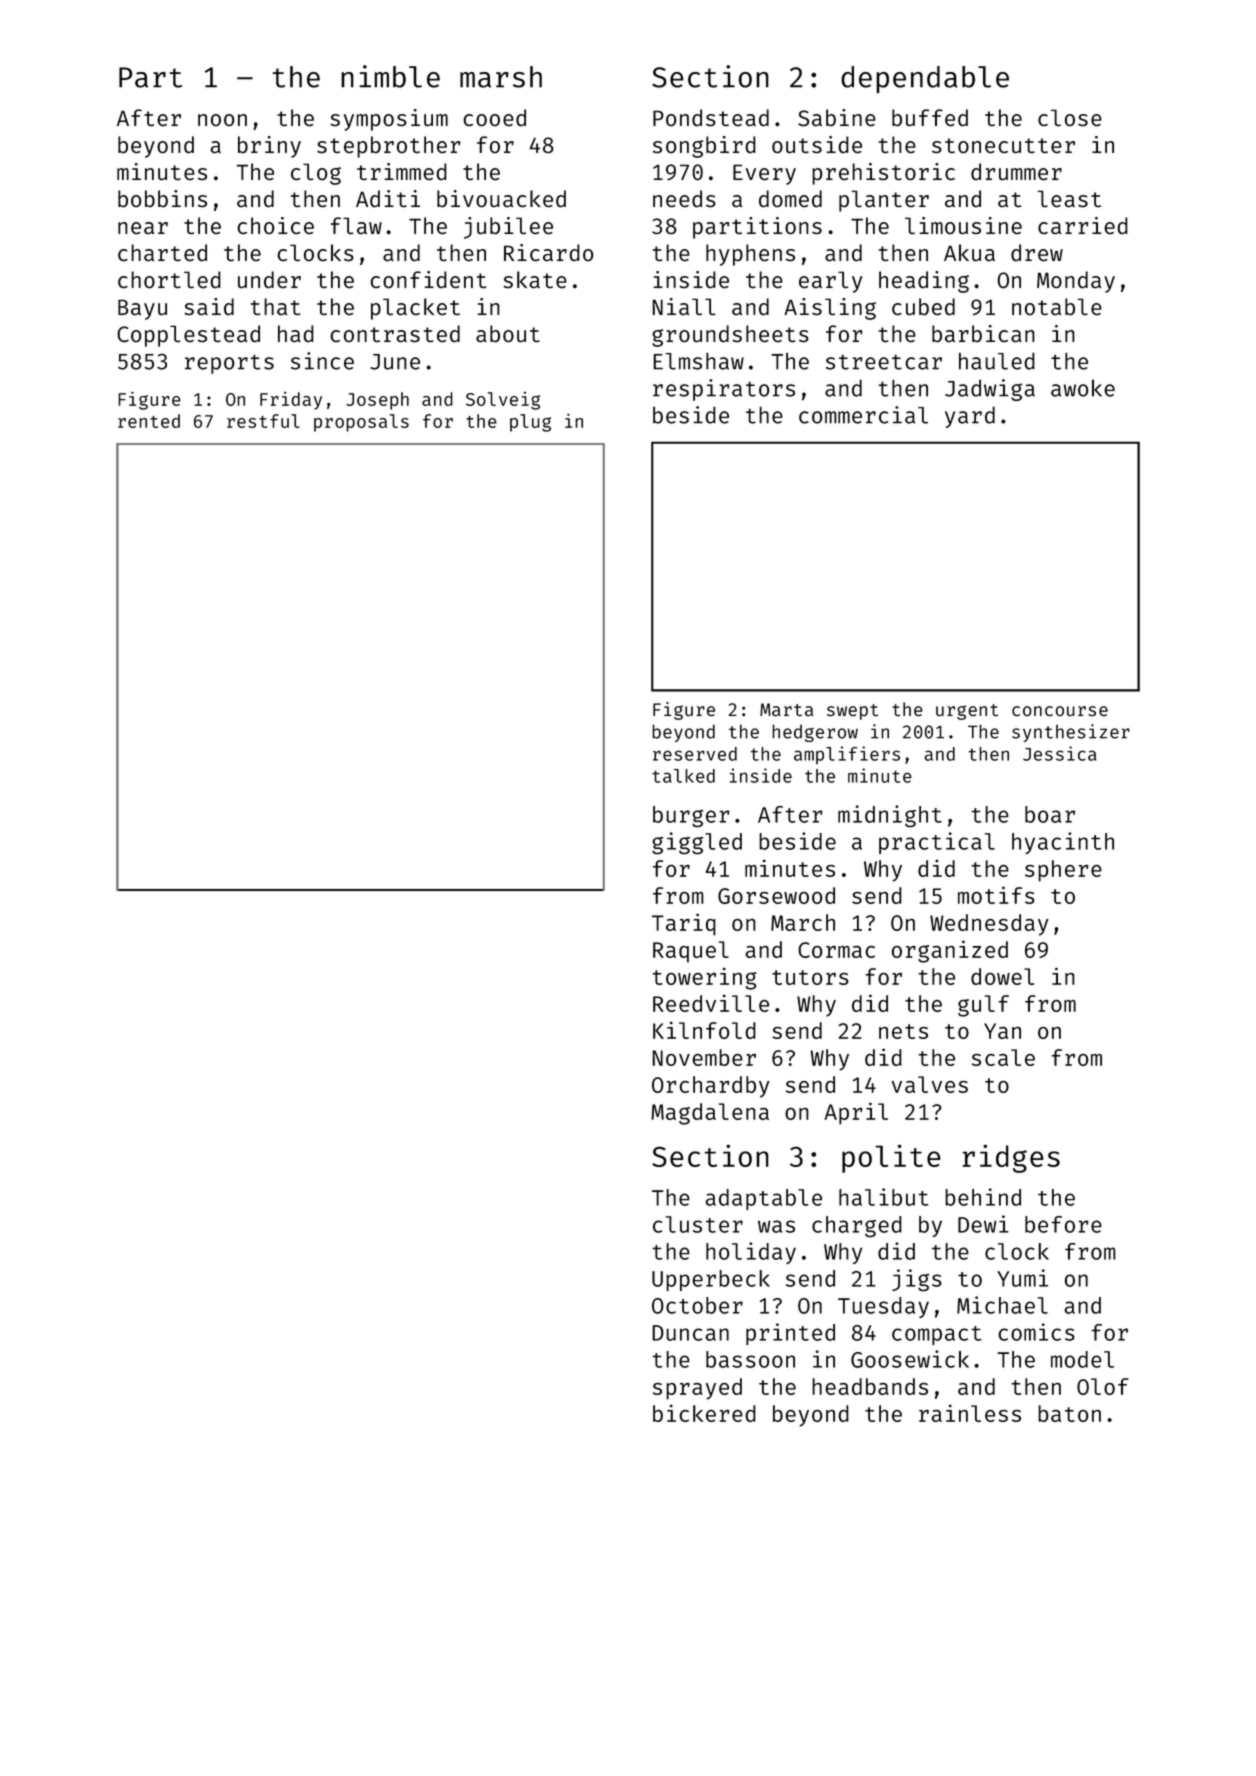 The width and height of the page is (1256, 1776). I want to click on noon, so click(222, 120).
